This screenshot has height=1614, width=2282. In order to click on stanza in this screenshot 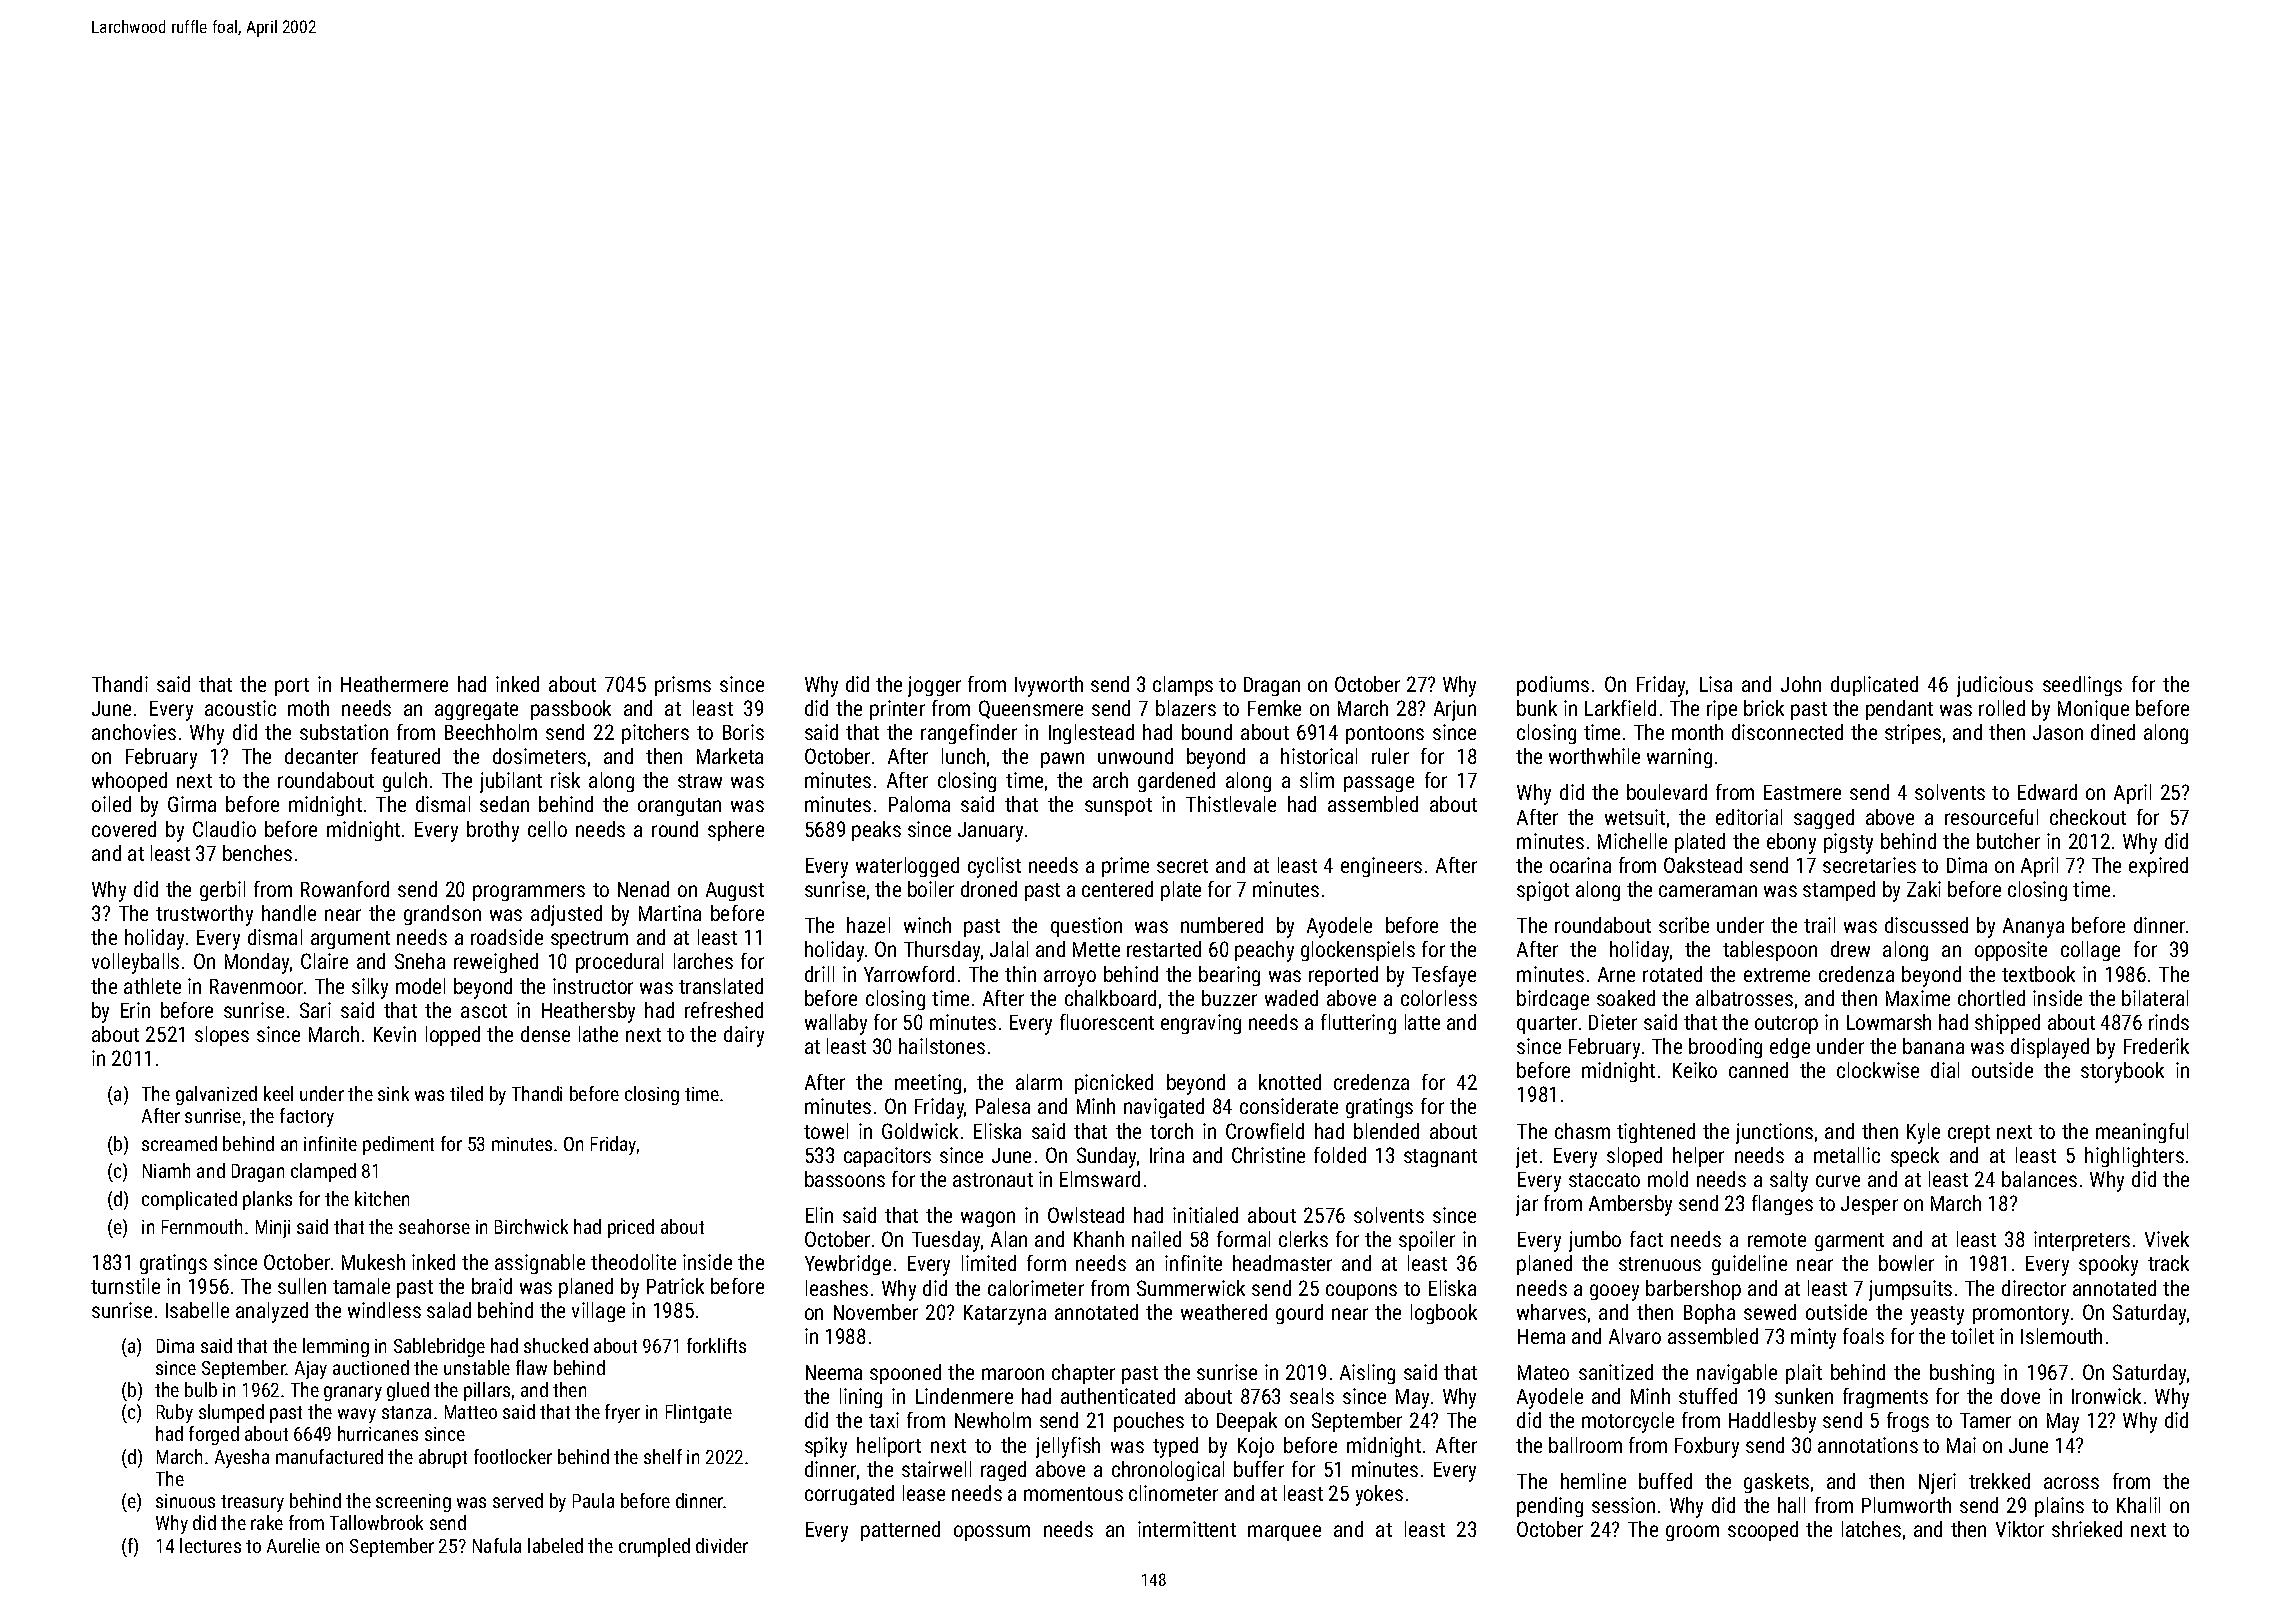, I will do `click(406, 1412)`.
